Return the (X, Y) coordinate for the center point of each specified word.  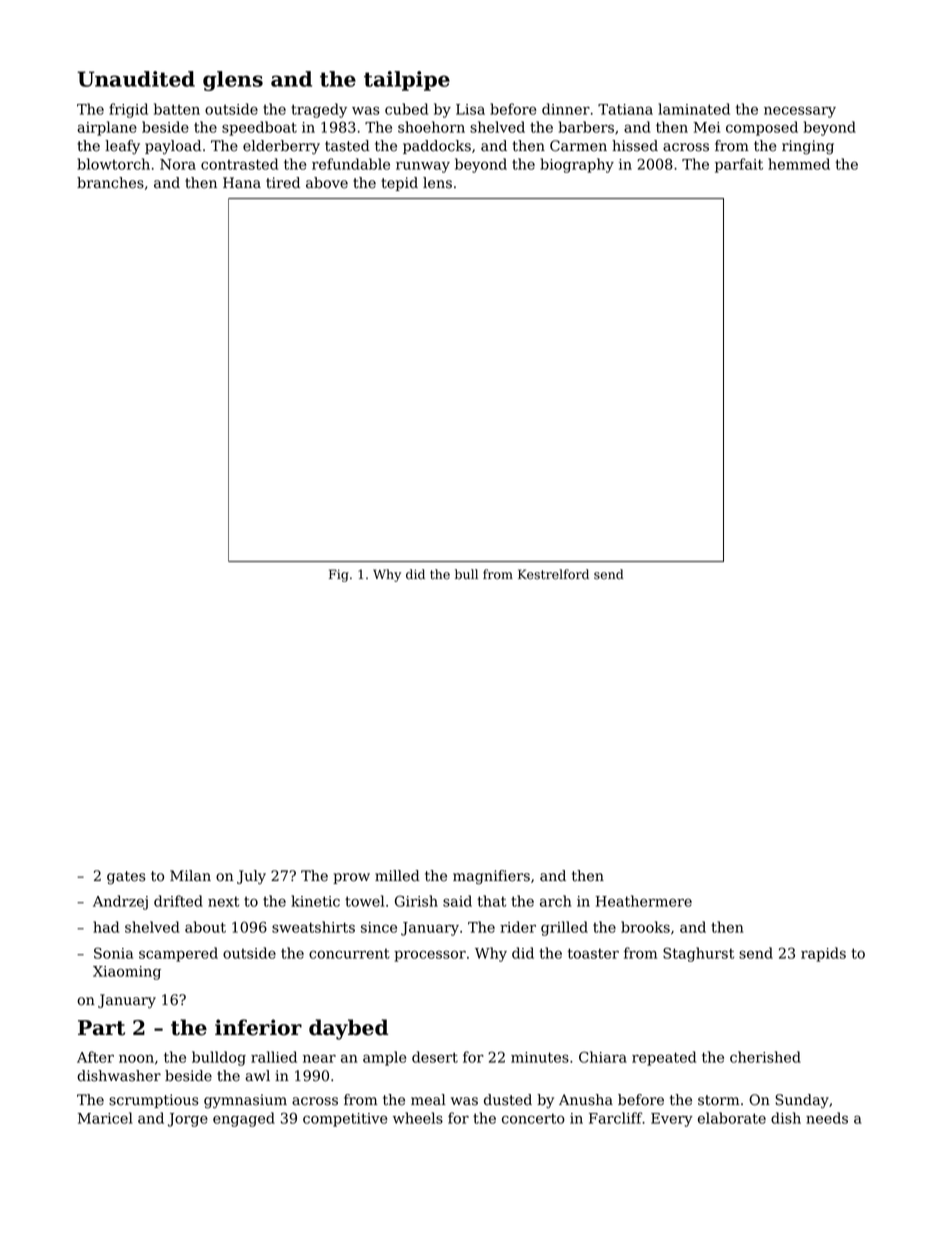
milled (397, 876)
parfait (739, 165)
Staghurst (698, 954)
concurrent (349, 954)
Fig (339, 575)
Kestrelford (553, 574)
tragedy (319, 110)
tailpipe (407, 81)
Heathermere (644, 901)
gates (126, 878)
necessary (800, 112)
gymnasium (245, 1101)
